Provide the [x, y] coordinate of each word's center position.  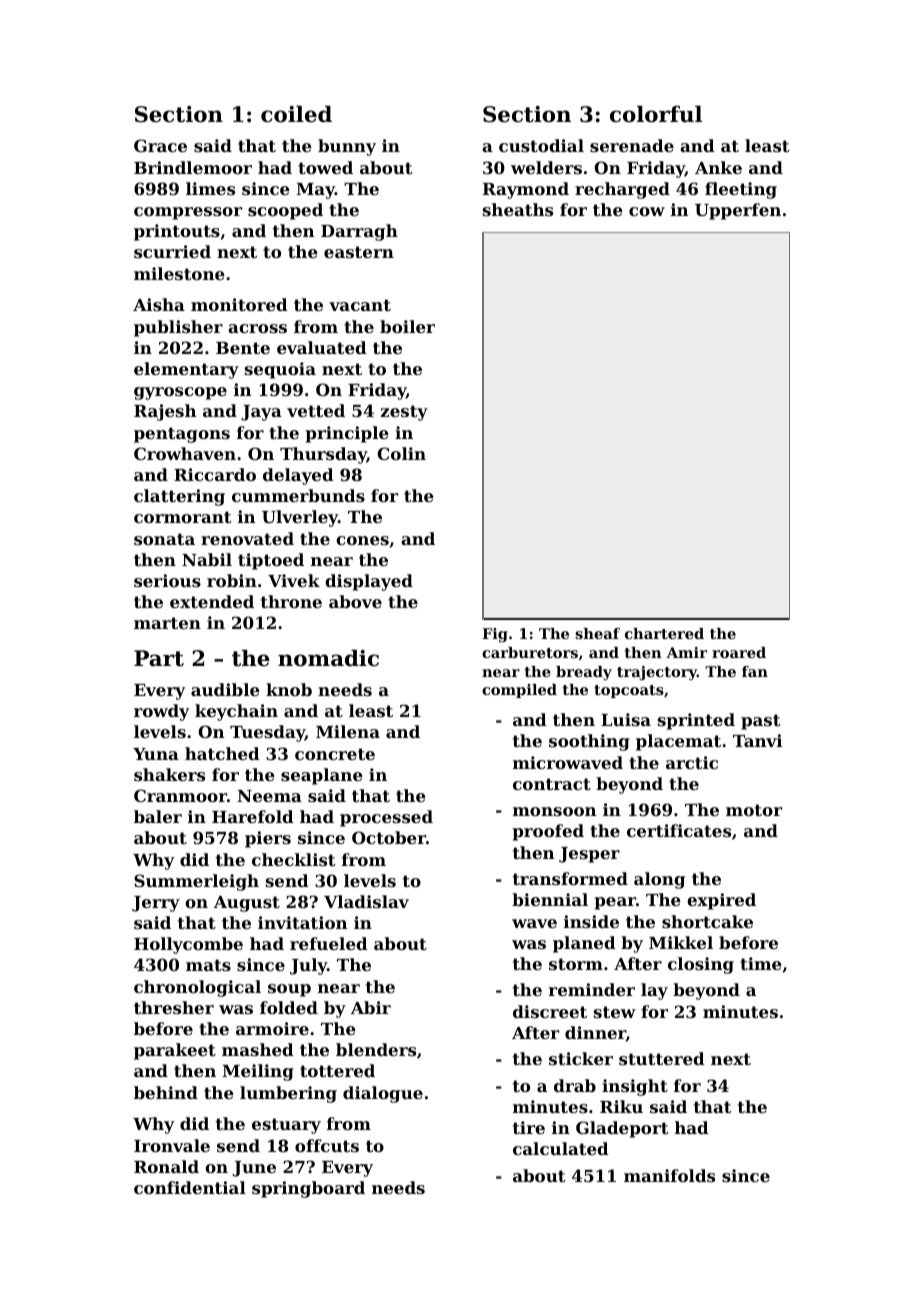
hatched [222, 753]
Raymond [526, 190]
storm [576, 964]
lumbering [288, 1094]
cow [647, 211]
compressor [188, 213]
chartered [664, 633]
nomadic [328, 658]
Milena [348, 731]
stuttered [662, 1058]
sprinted [696, 721]
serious [167, 580]
